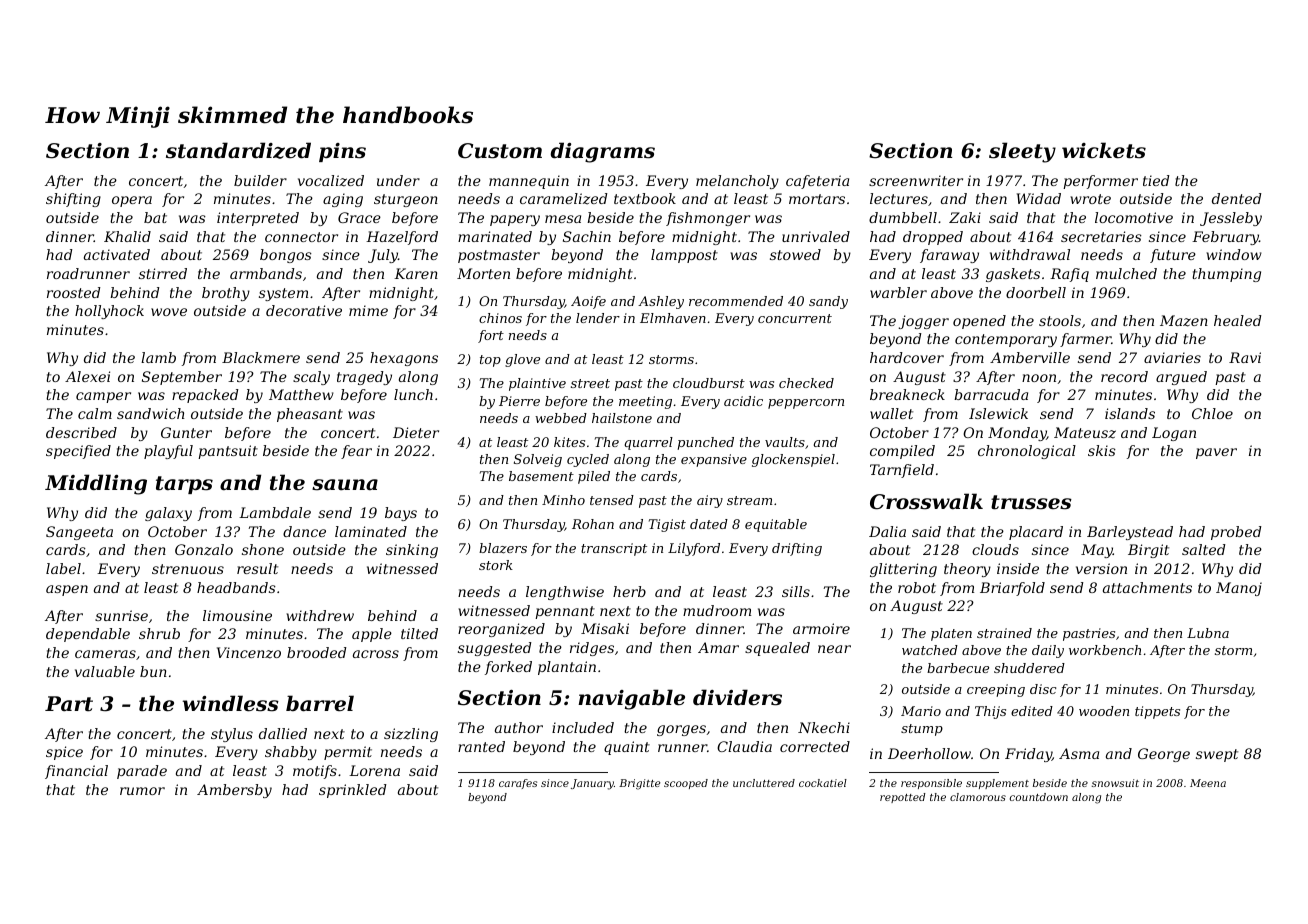 Image resolution: width=1308 pixels, height=924 pixels. What do you see at coordinates (639, 784) in the screenshot?
I see `Brigitte` at bounding box center [639, 784].
